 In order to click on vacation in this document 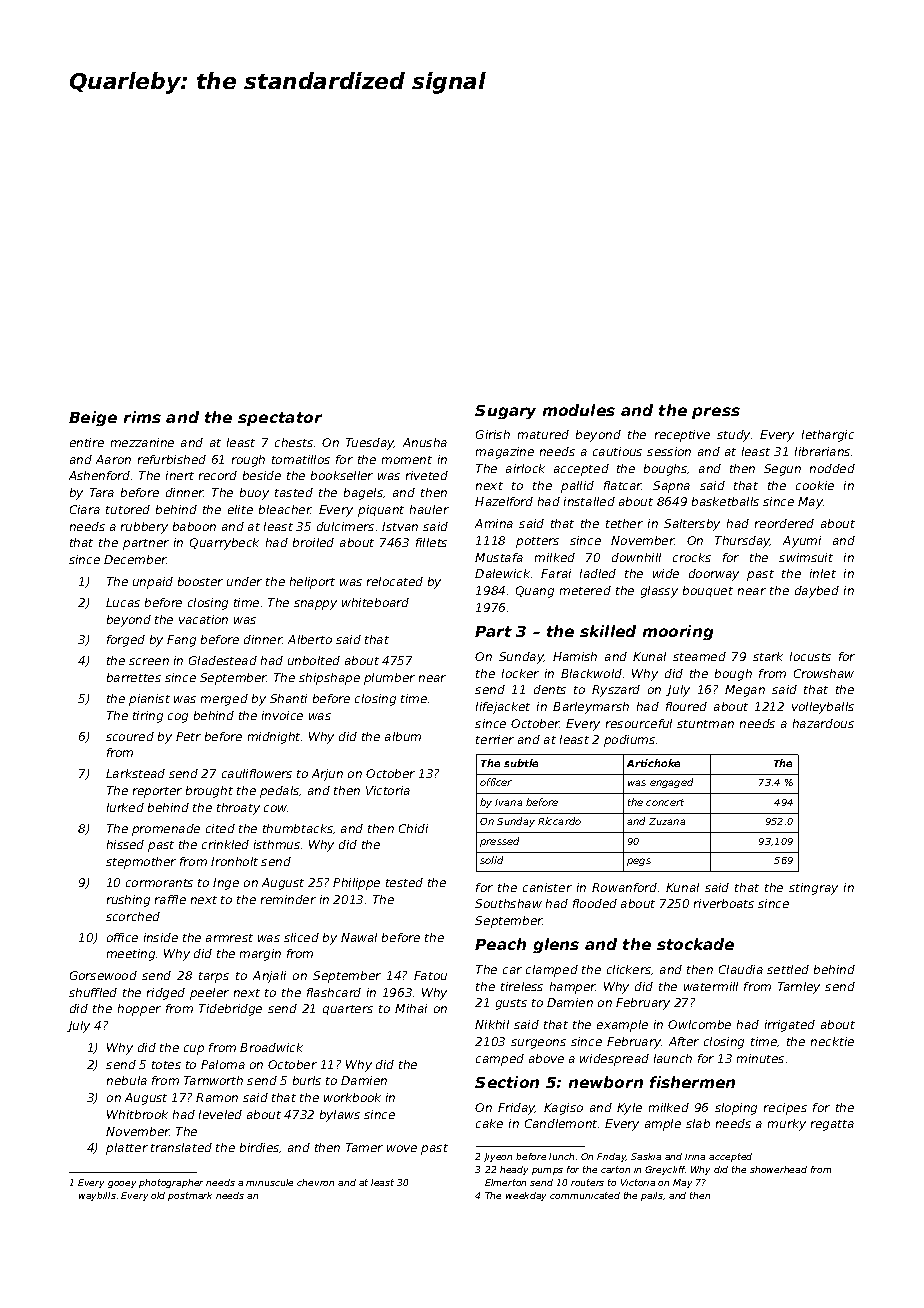, I will do `click(203, 619)`.
